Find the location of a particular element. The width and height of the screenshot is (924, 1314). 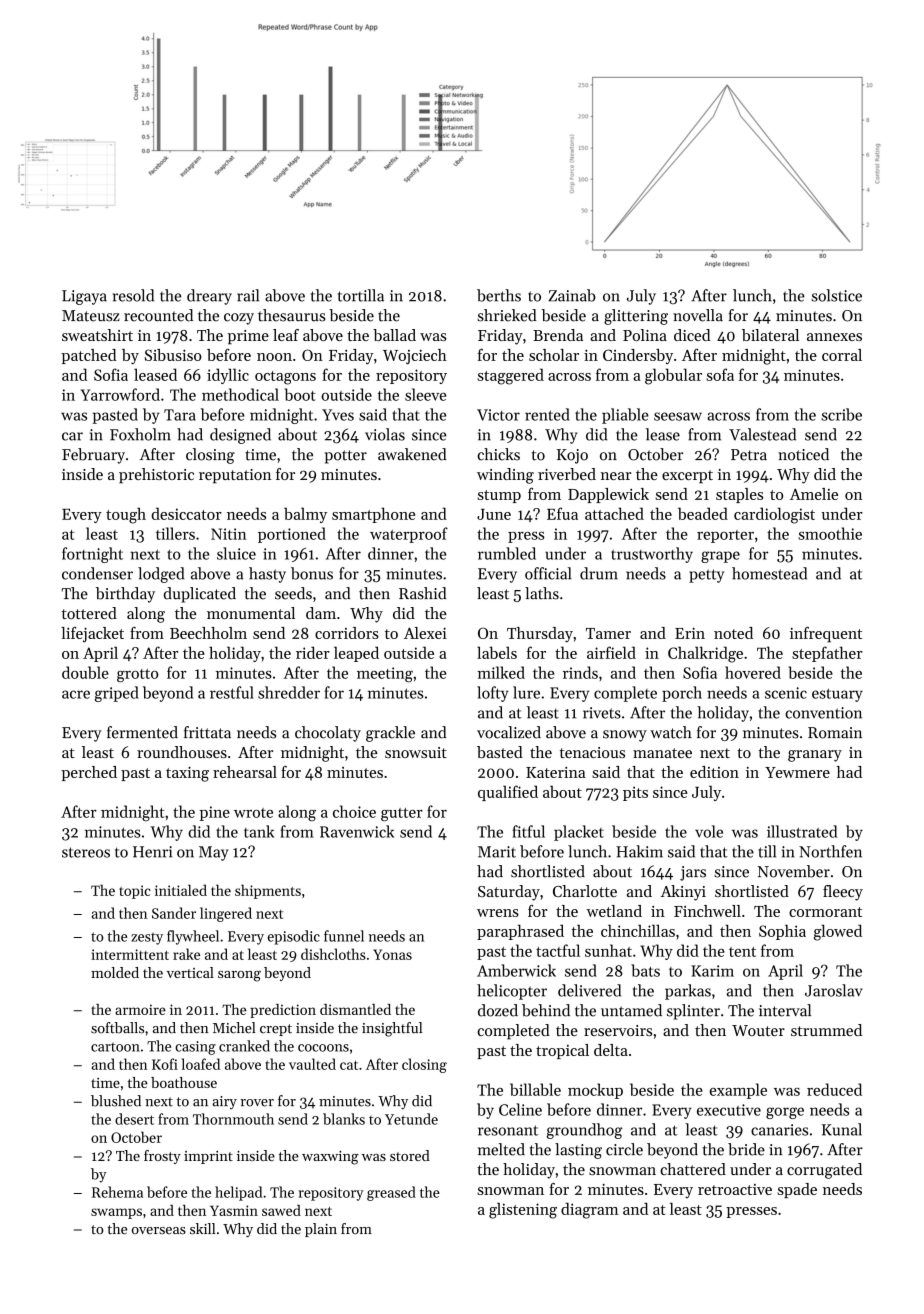

wrens is located at coordinates (498, 913).
